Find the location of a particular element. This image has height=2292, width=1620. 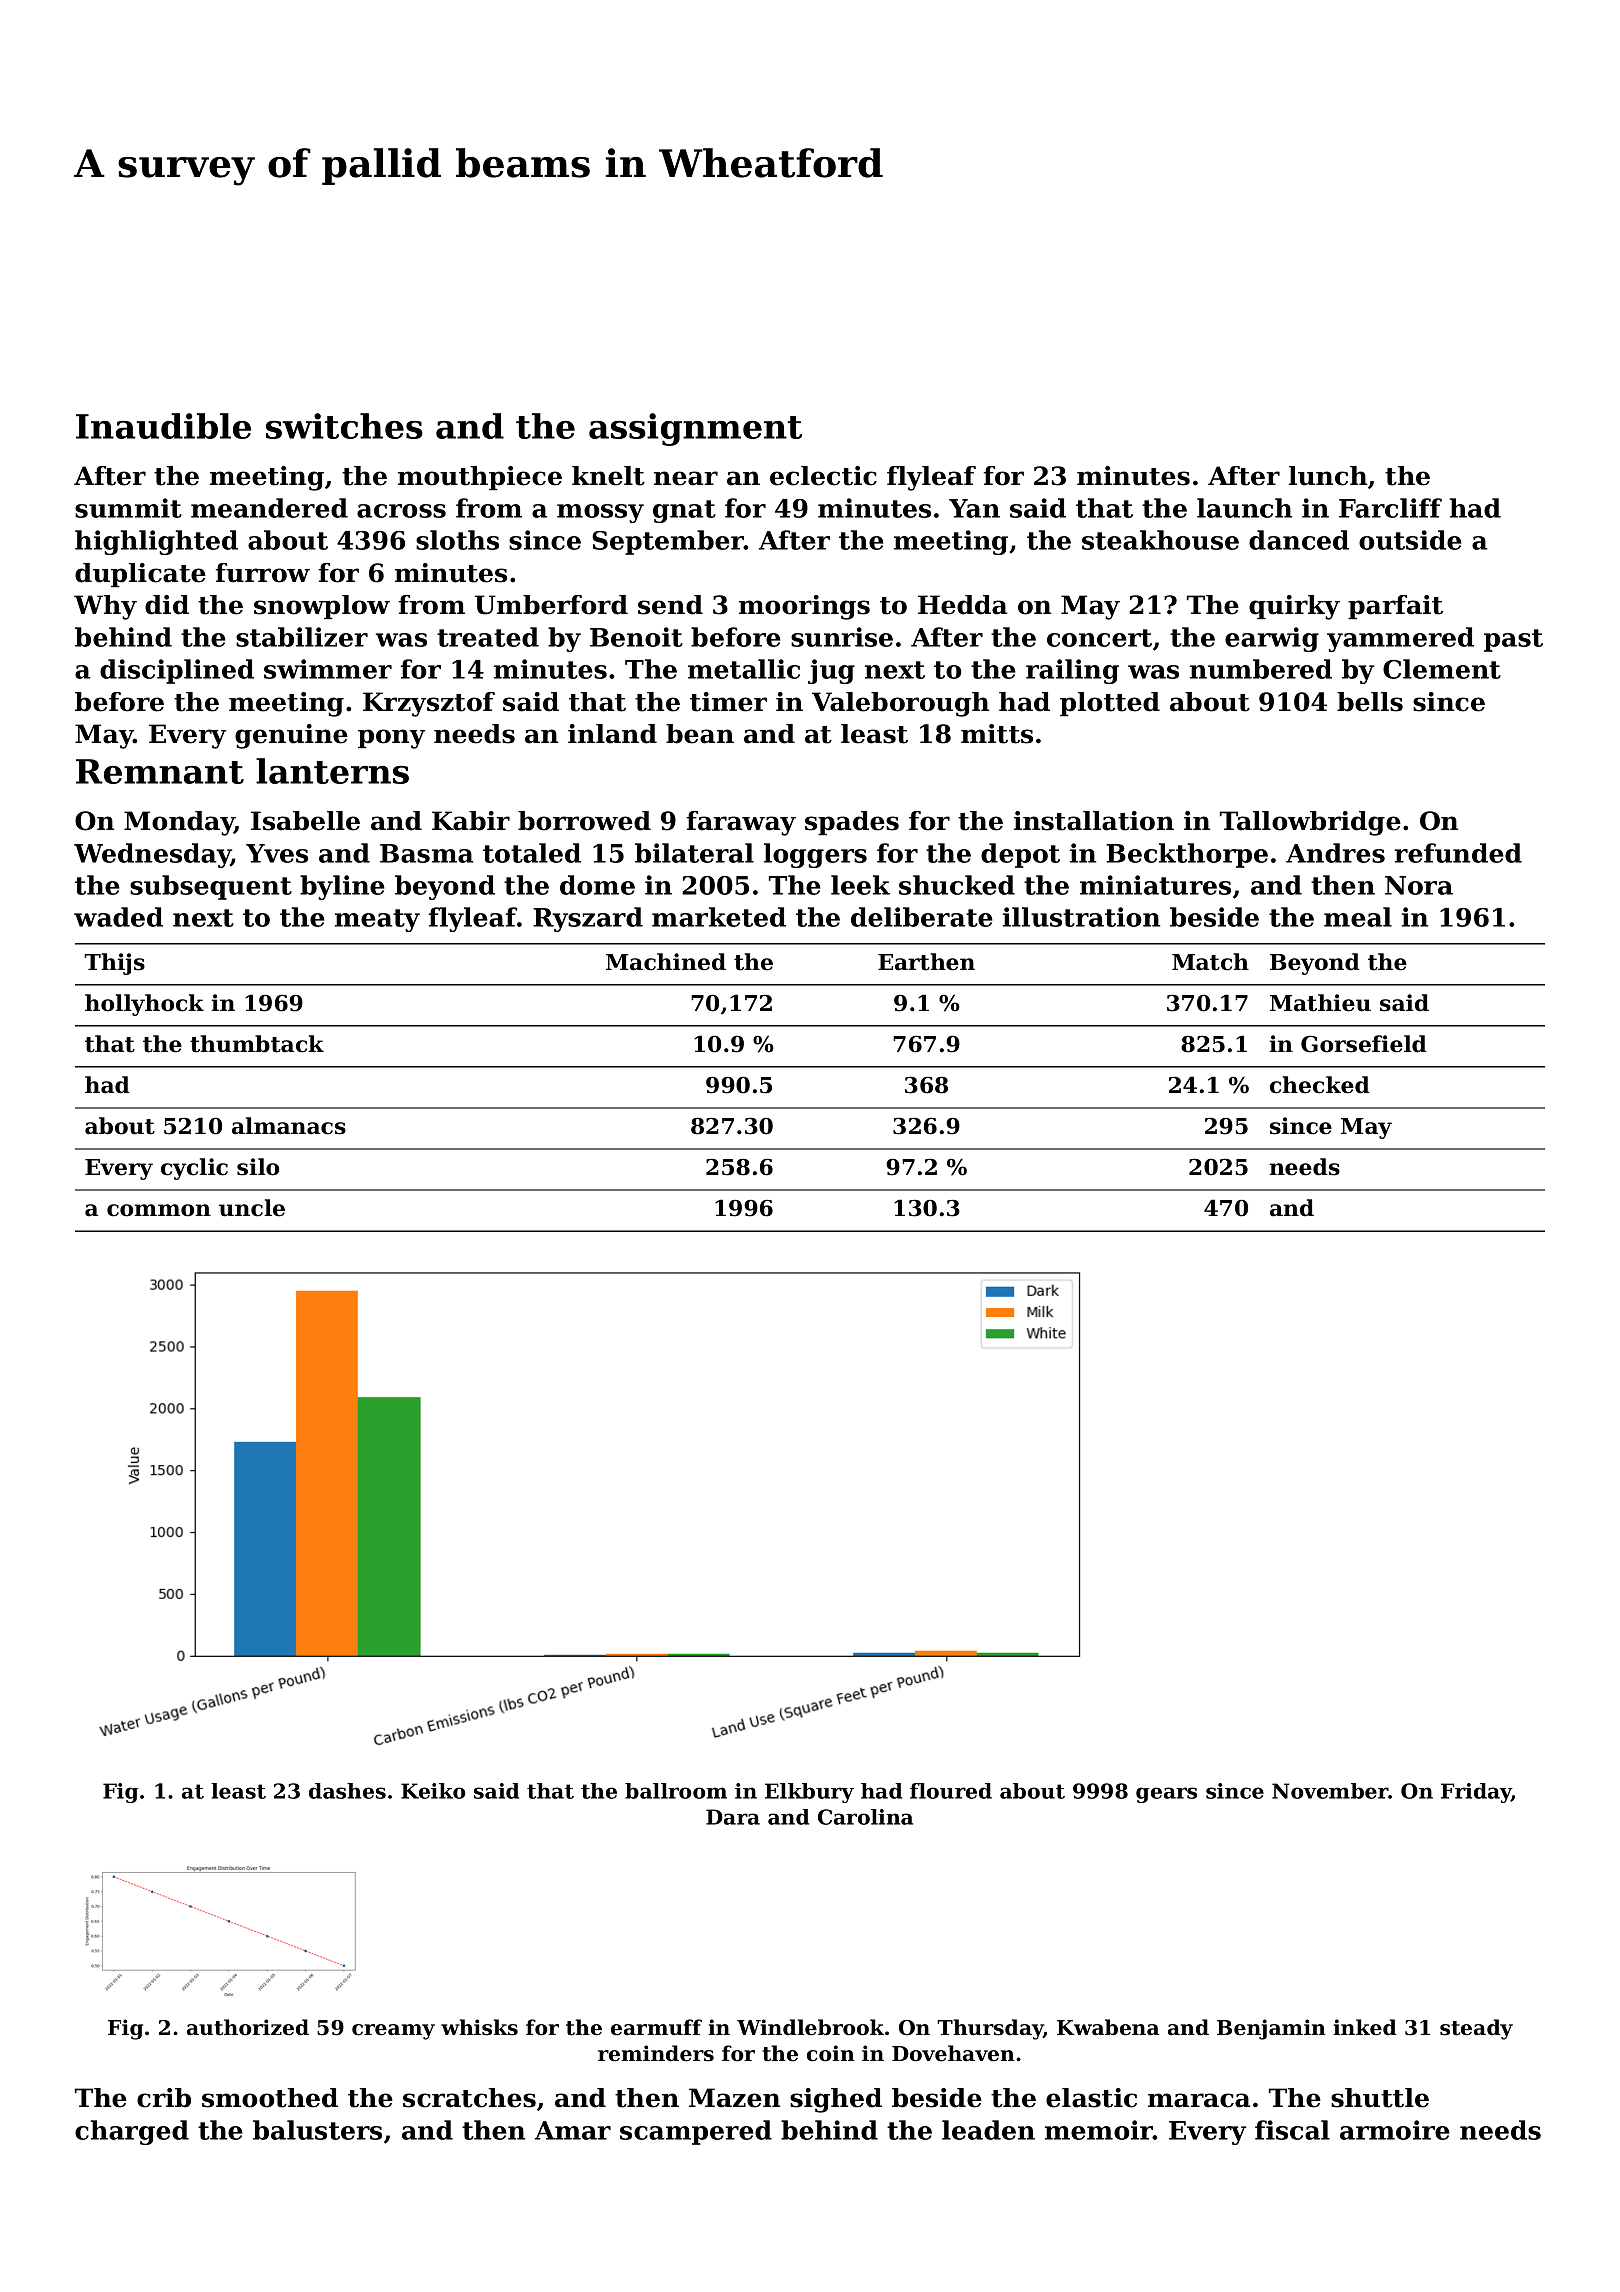

Machined is located at coordinates (666, 962).
